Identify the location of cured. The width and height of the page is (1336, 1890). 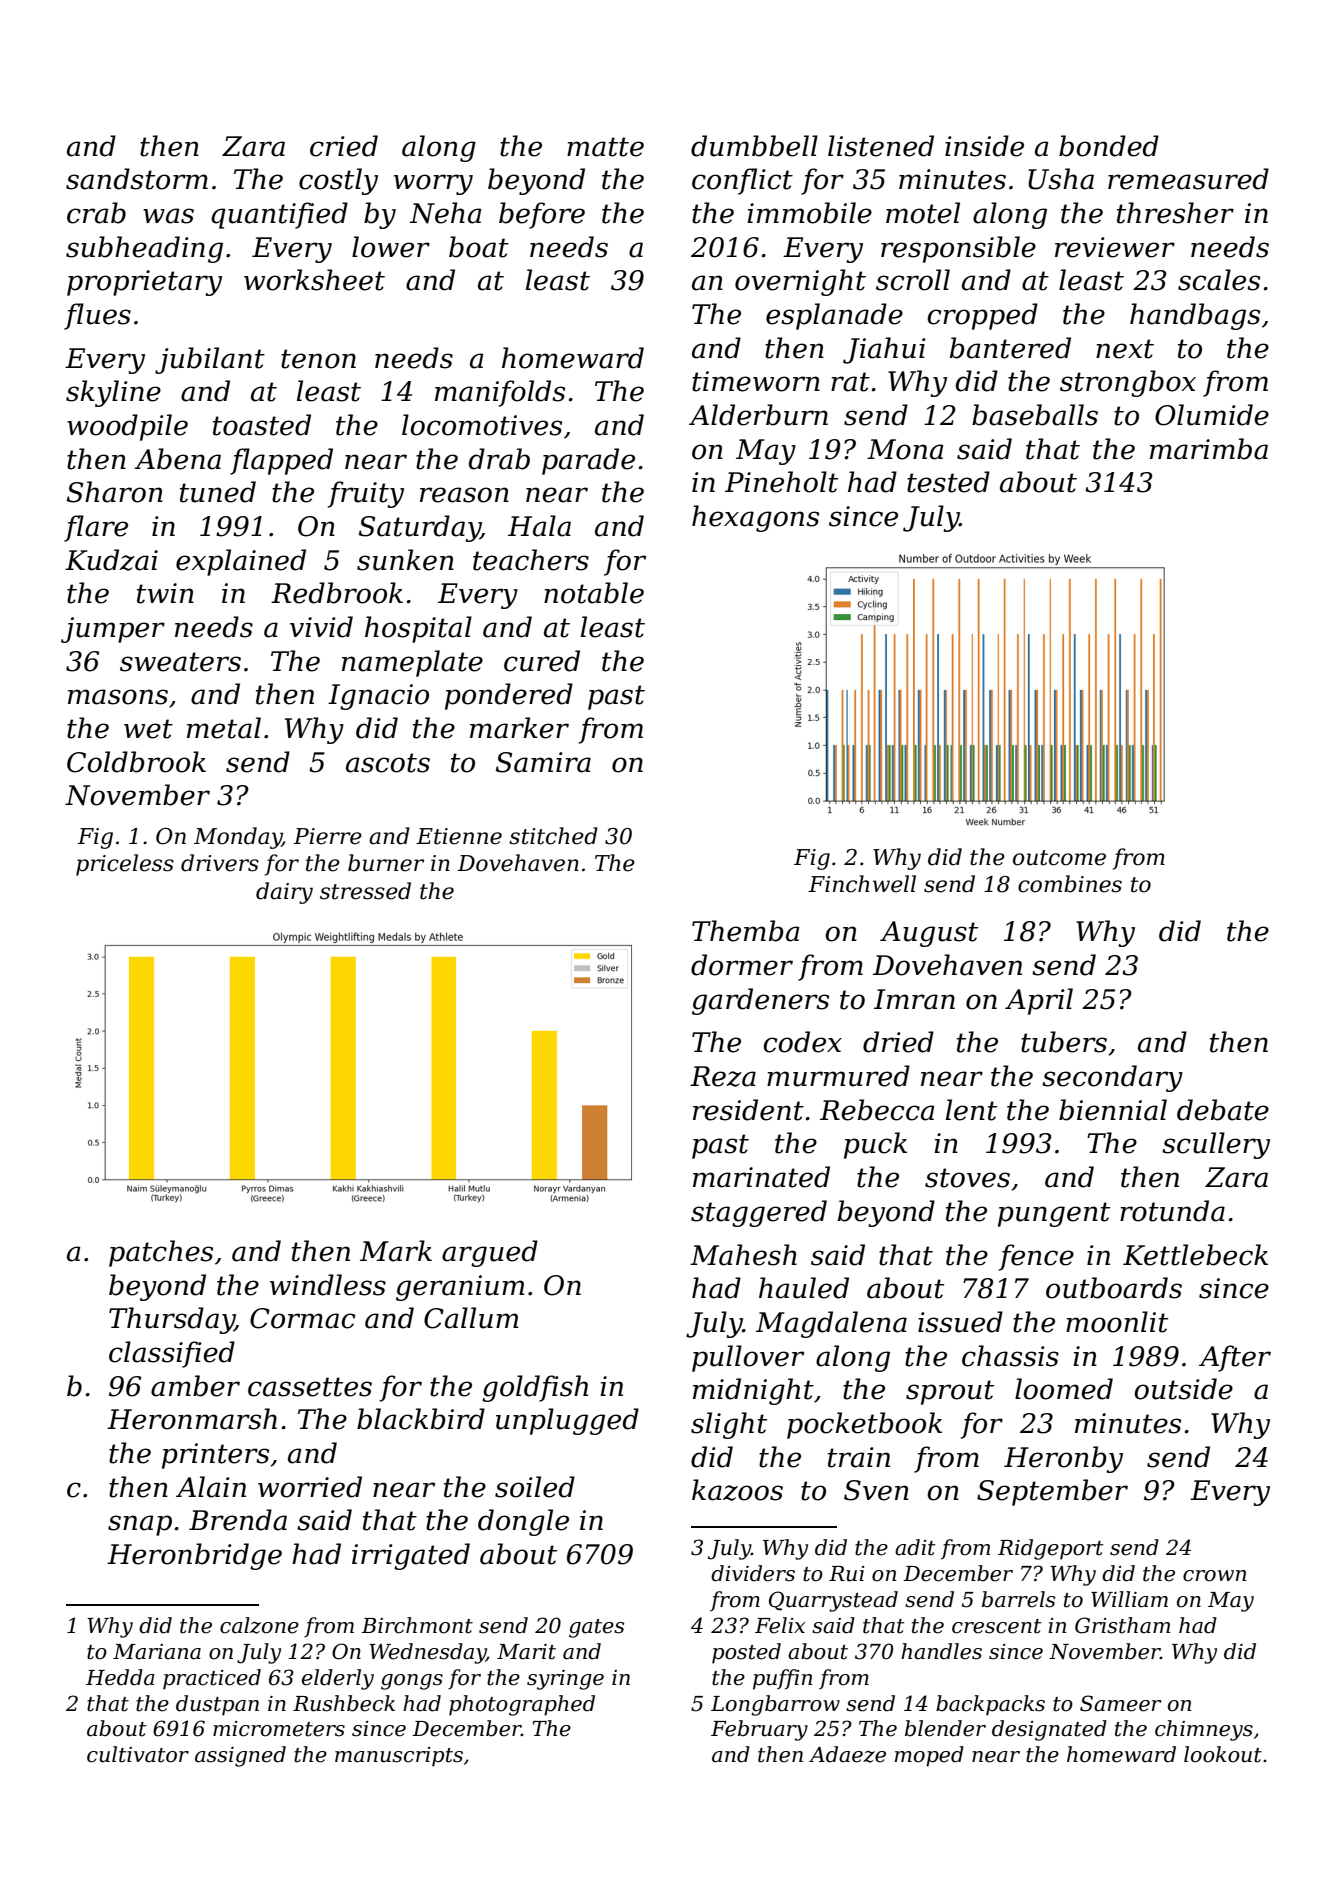
(542, 661).
